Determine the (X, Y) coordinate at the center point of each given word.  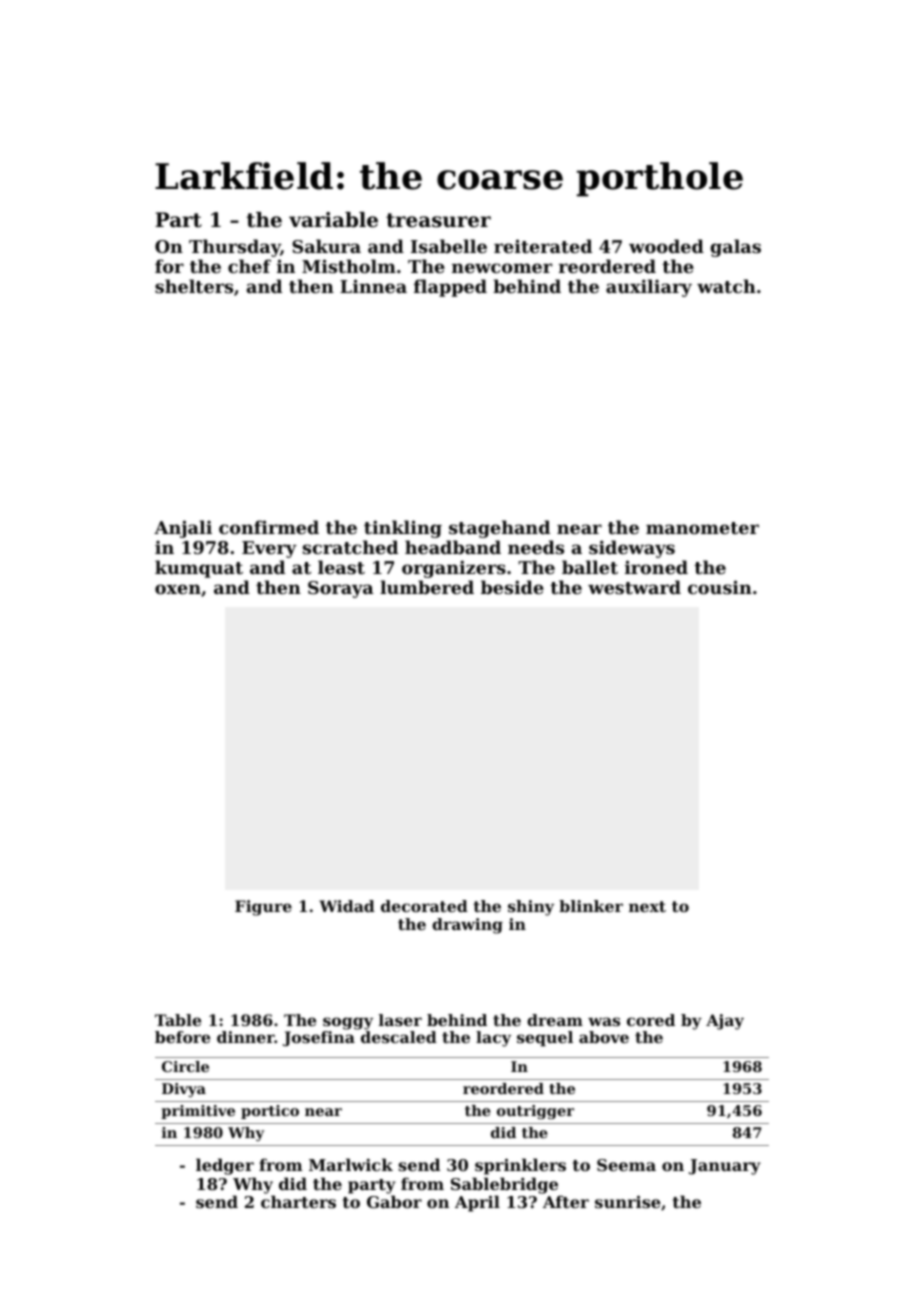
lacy (493, 1039)
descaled (399, 1037)
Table (178, 1020)
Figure (263, 908)
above (604, 1037)
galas (735, 248)
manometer (702, 528)
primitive (198, 1112)
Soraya (341, 589)
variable (333, 220)
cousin (720, 587)
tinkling (403, 529)
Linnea (373, 286)
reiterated (543, 246)
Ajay (725, 1022)
